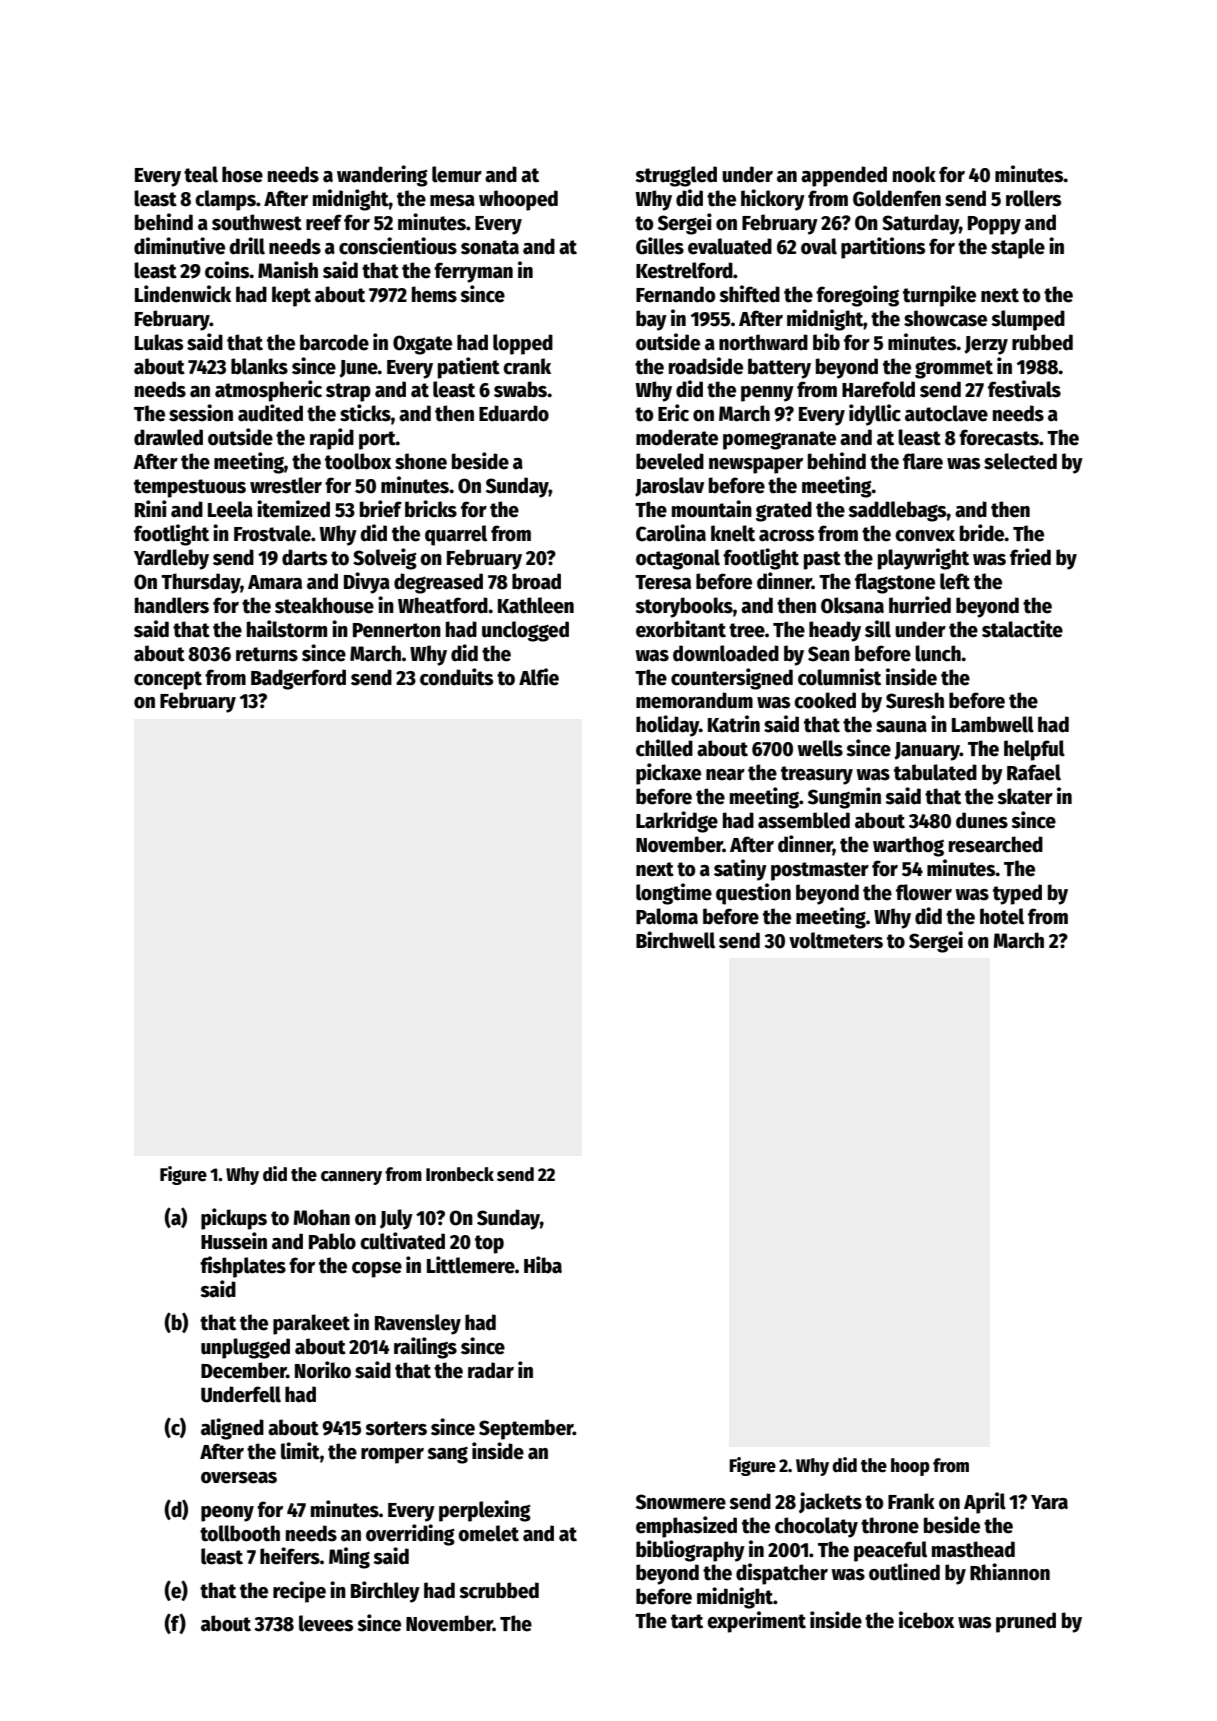 This screenshot has width=1217, height=1721. What do you see at coordinates (712, 509) in the screenshot?
I see `mountain` at bounding box center [712, 509].
